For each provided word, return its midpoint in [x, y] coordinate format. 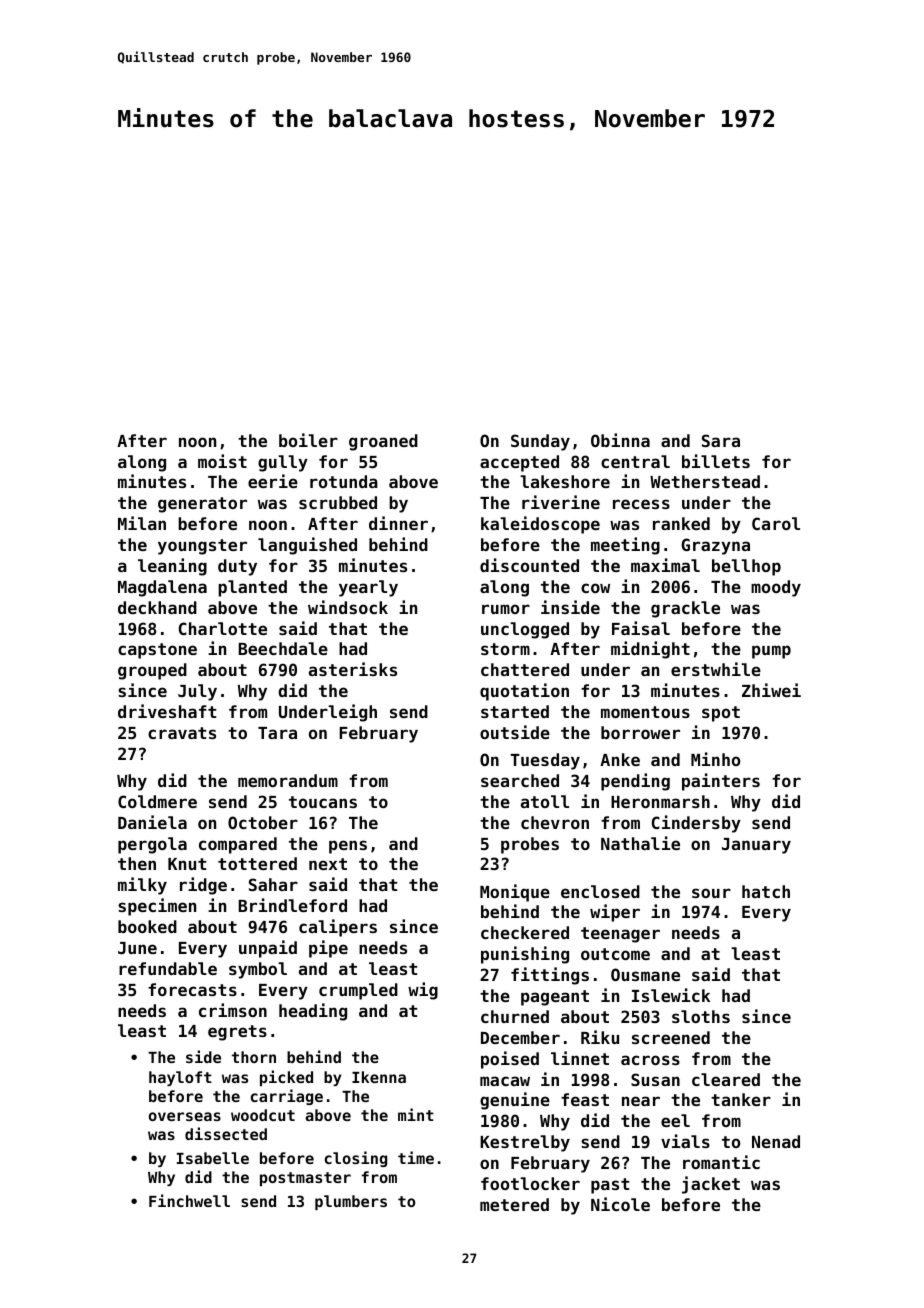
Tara [277, 733]
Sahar [273, 884]
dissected [226, 1133]
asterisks [353, 669]
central [635, 461]
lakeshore [565, 481]
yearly [368, 588]
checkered [525, 932]
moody [776, 588]
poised [510, 1060]
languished [307, 546]
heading [313, 1012]
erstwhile [716, 669]
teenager [620, 935]
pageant [555, 998]
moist [222, 461]
